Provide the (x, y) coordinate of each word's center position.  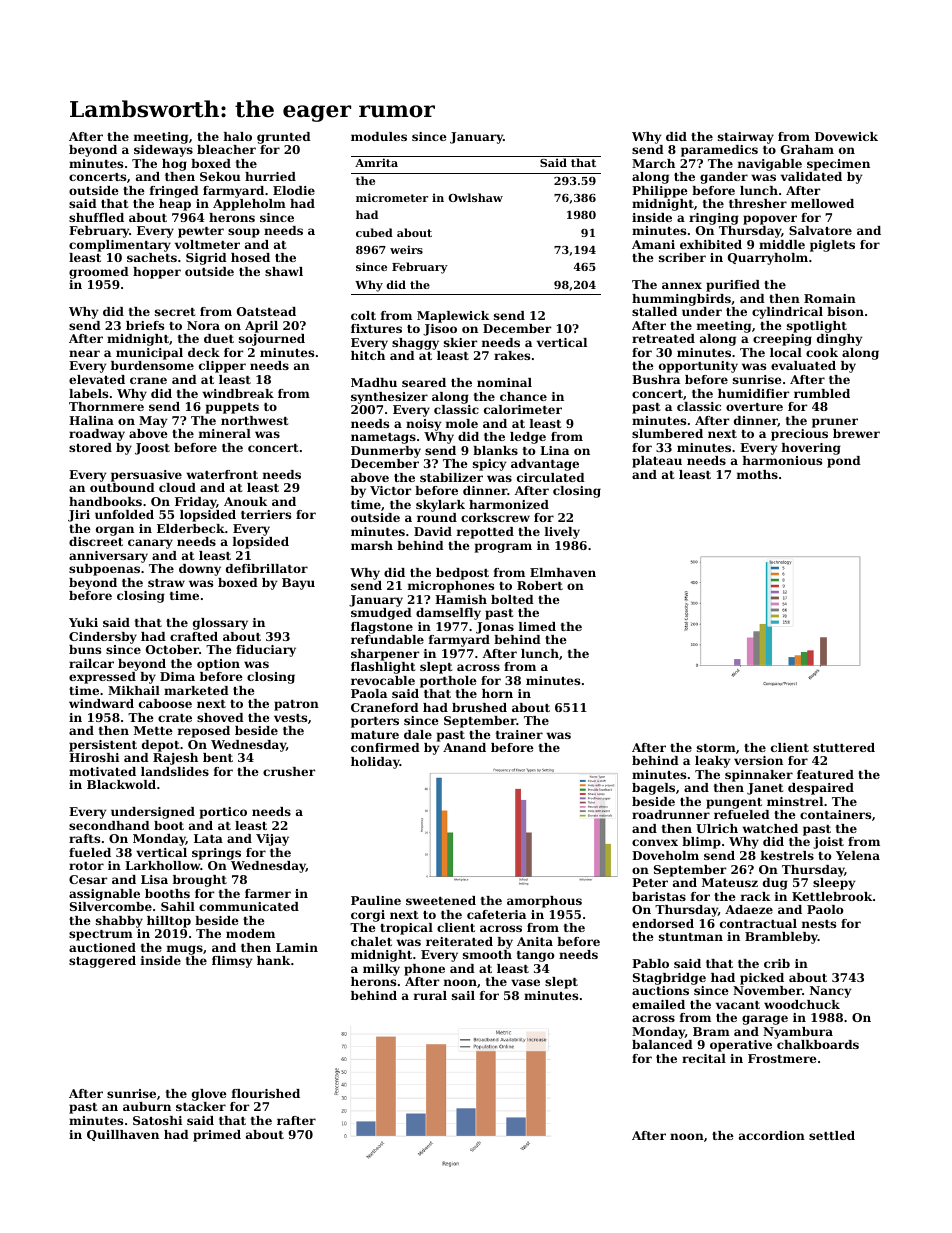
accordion (772, 1135)
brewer (856, 433)
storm (716, 748)
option (218, 665)
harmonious (782, 460)
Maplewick (453, 317)
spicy (489, 465)
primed (217, 1136)
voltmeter (207, 244)
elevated (97, 379)
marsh (372, 545)
